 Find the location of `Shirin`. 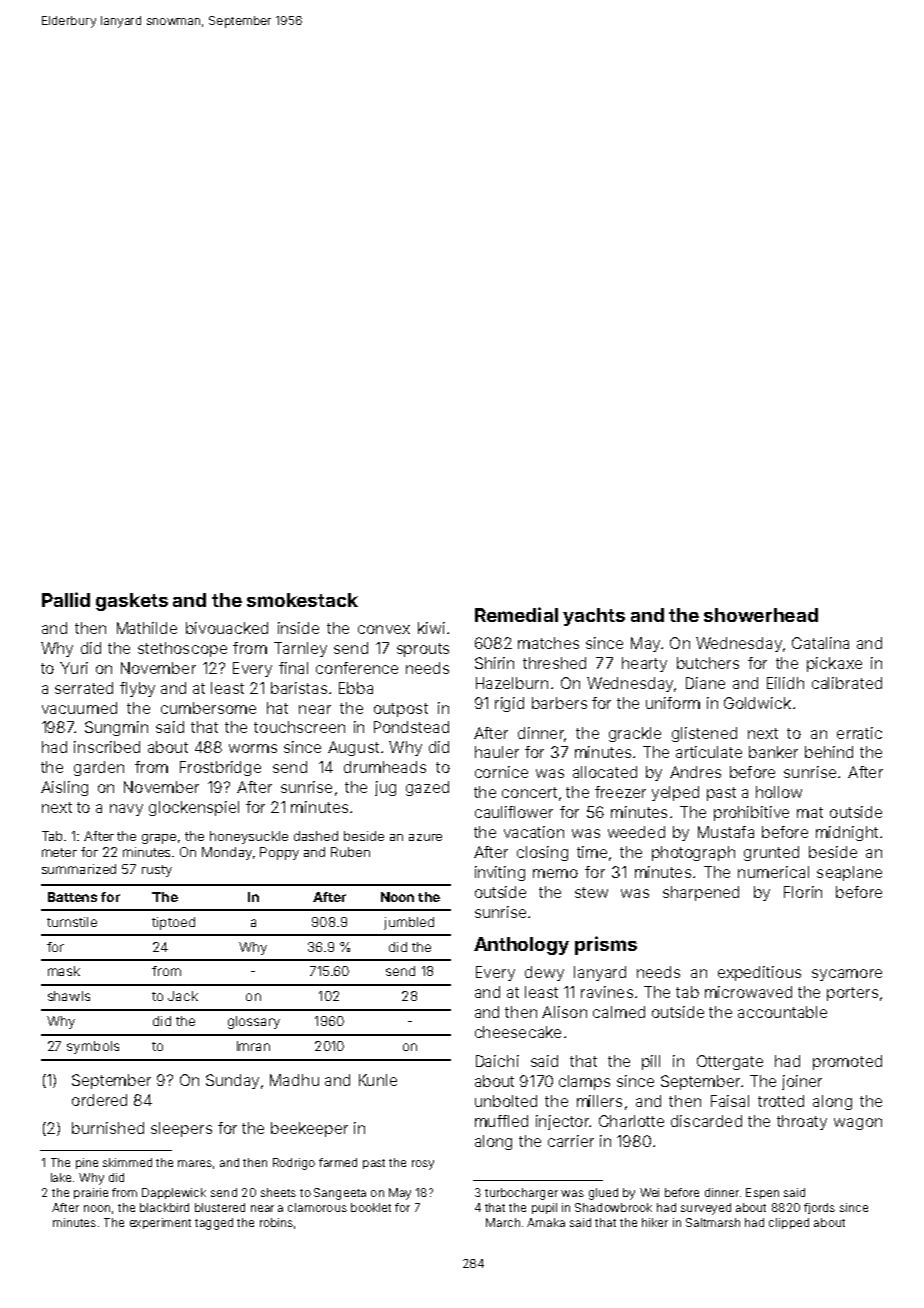

Shirin is located at coordinates (494, 663).
